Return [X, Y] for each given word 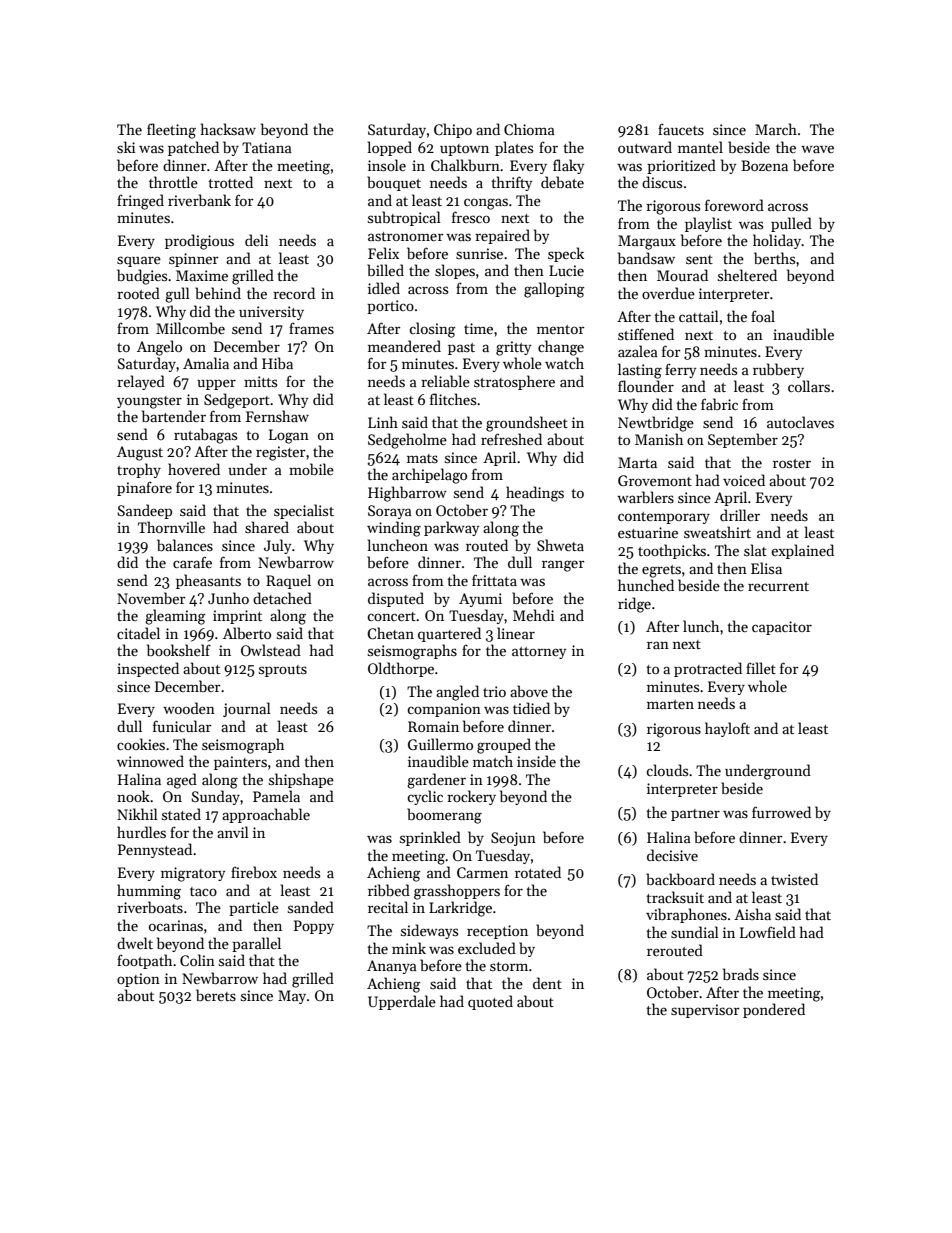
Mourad [682, 275]
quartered [449, 634]
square [139, 261]
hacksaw [228, 129]
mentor [560, 329]
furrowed [781, 812]
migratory [193, 874]
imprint [237, 617]
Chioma [529, 129]
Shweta [560, 545]
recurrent [778, 586]
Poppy [314, 927]
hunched [646, 585]
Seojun [513, 839]
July [277, 546]
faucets [681, 129]
